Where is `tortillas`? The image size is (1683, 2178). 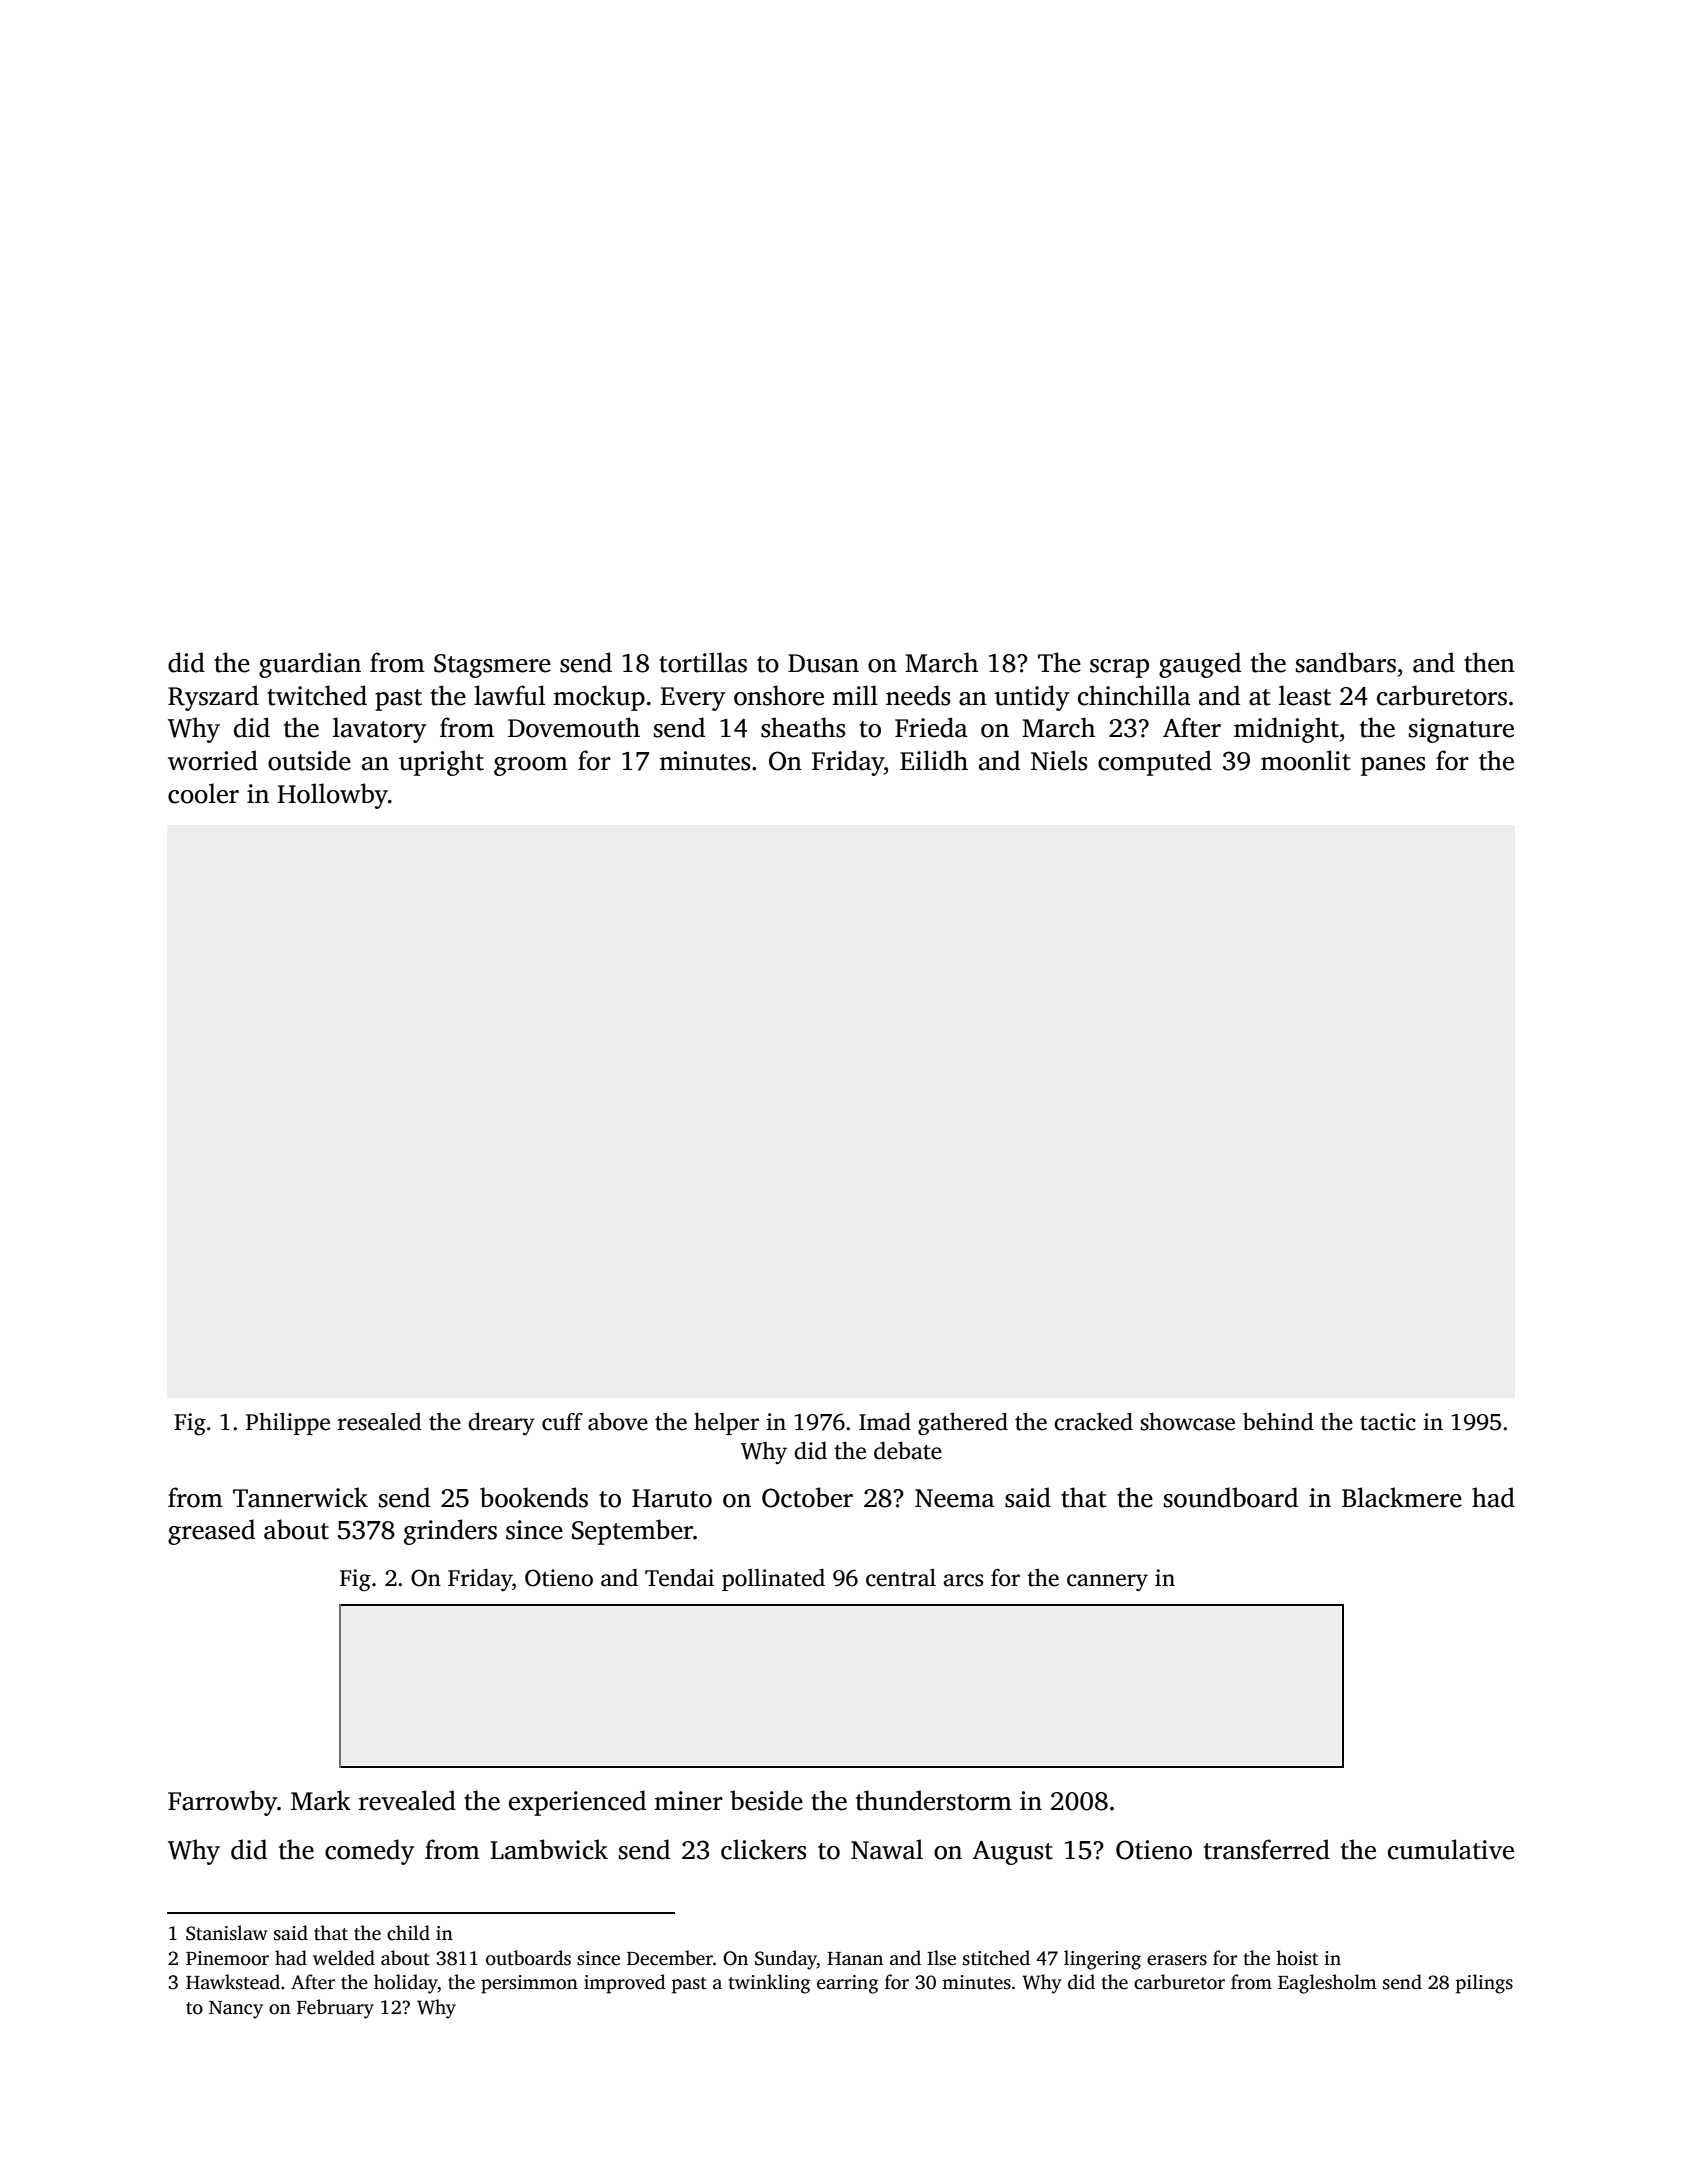
tortillas is located at coordinates (703, 662).
